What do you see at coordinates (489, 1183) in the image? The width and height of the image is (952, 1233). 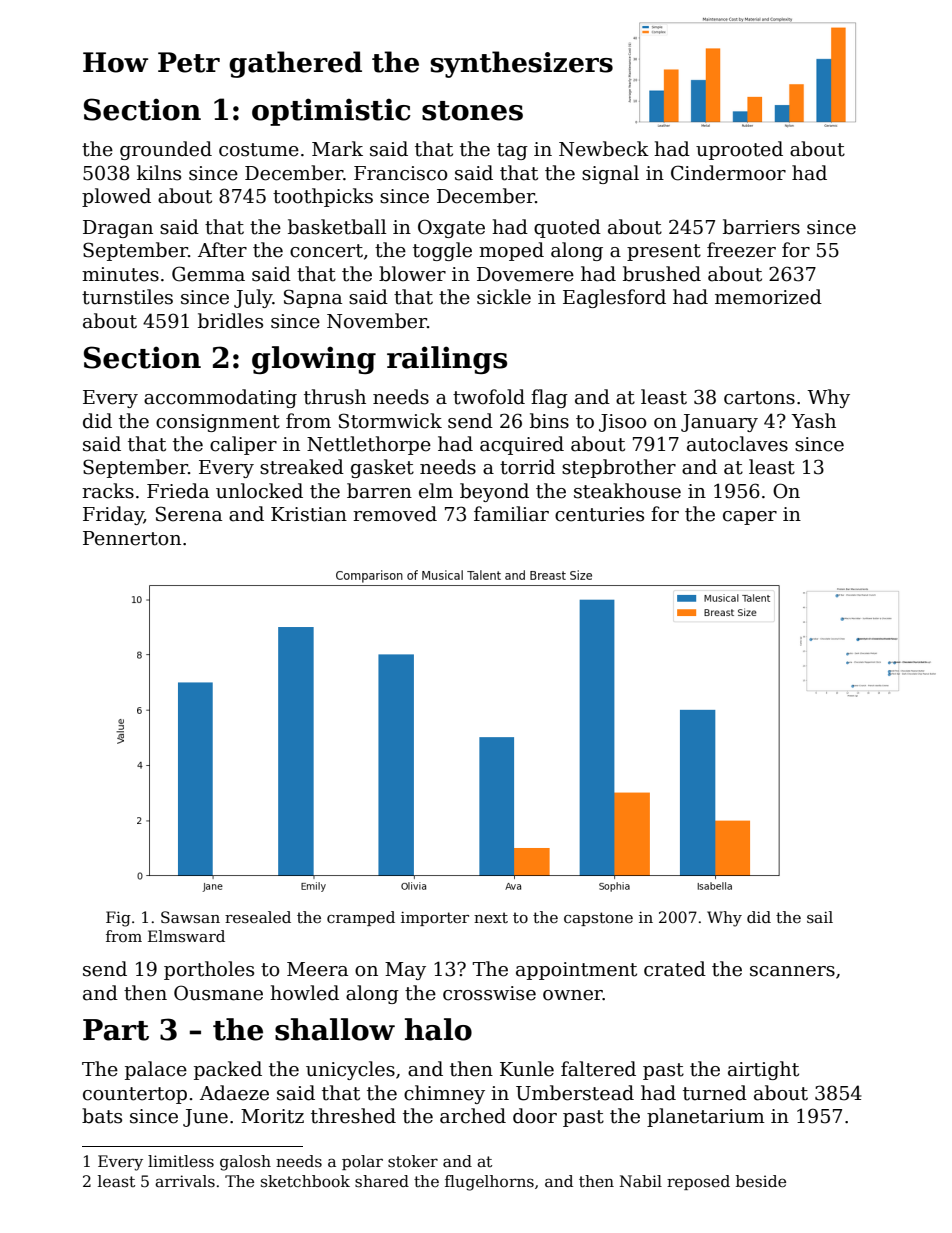 I see `flugelhorns` at bounding box center [489, 1183].
